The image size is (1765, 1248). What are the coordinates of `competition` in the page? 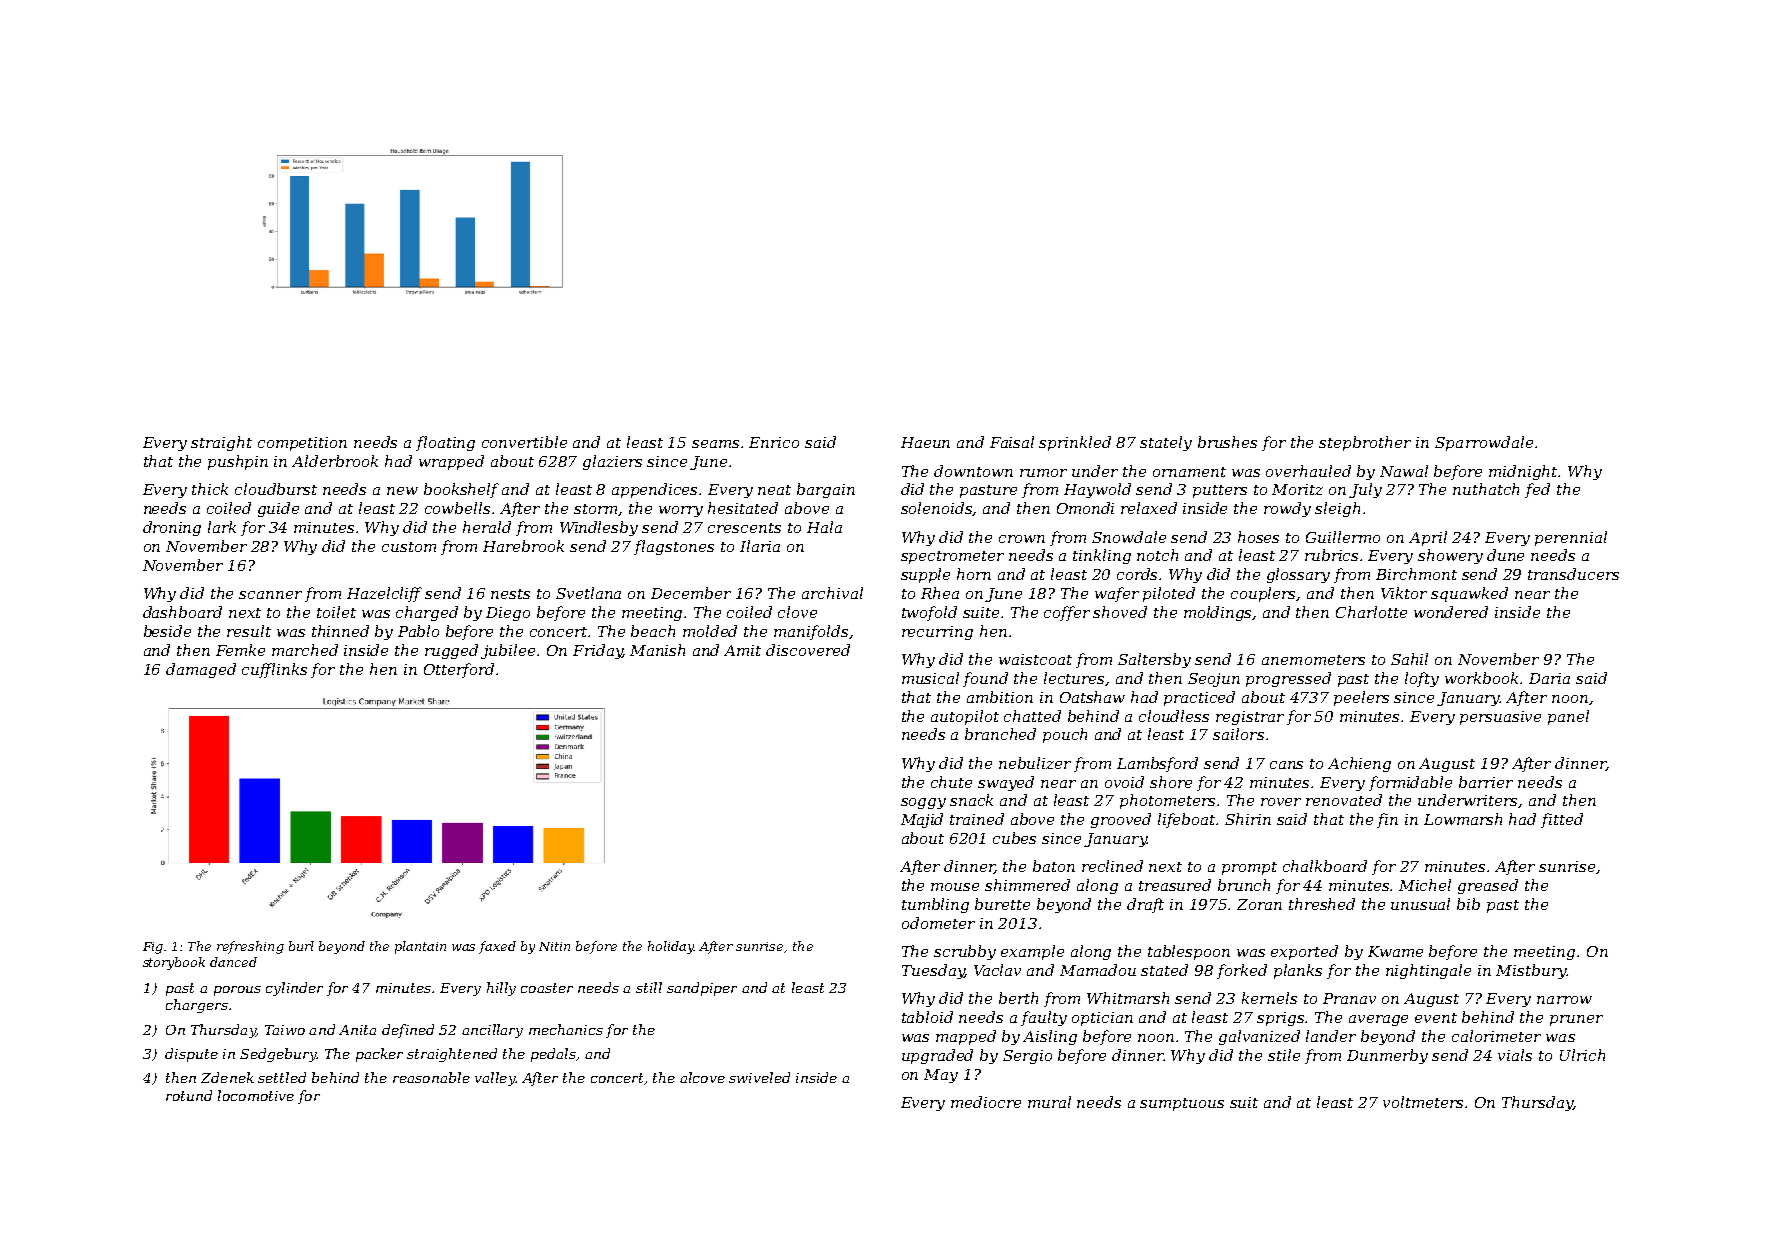 It's located at (302, 444).
